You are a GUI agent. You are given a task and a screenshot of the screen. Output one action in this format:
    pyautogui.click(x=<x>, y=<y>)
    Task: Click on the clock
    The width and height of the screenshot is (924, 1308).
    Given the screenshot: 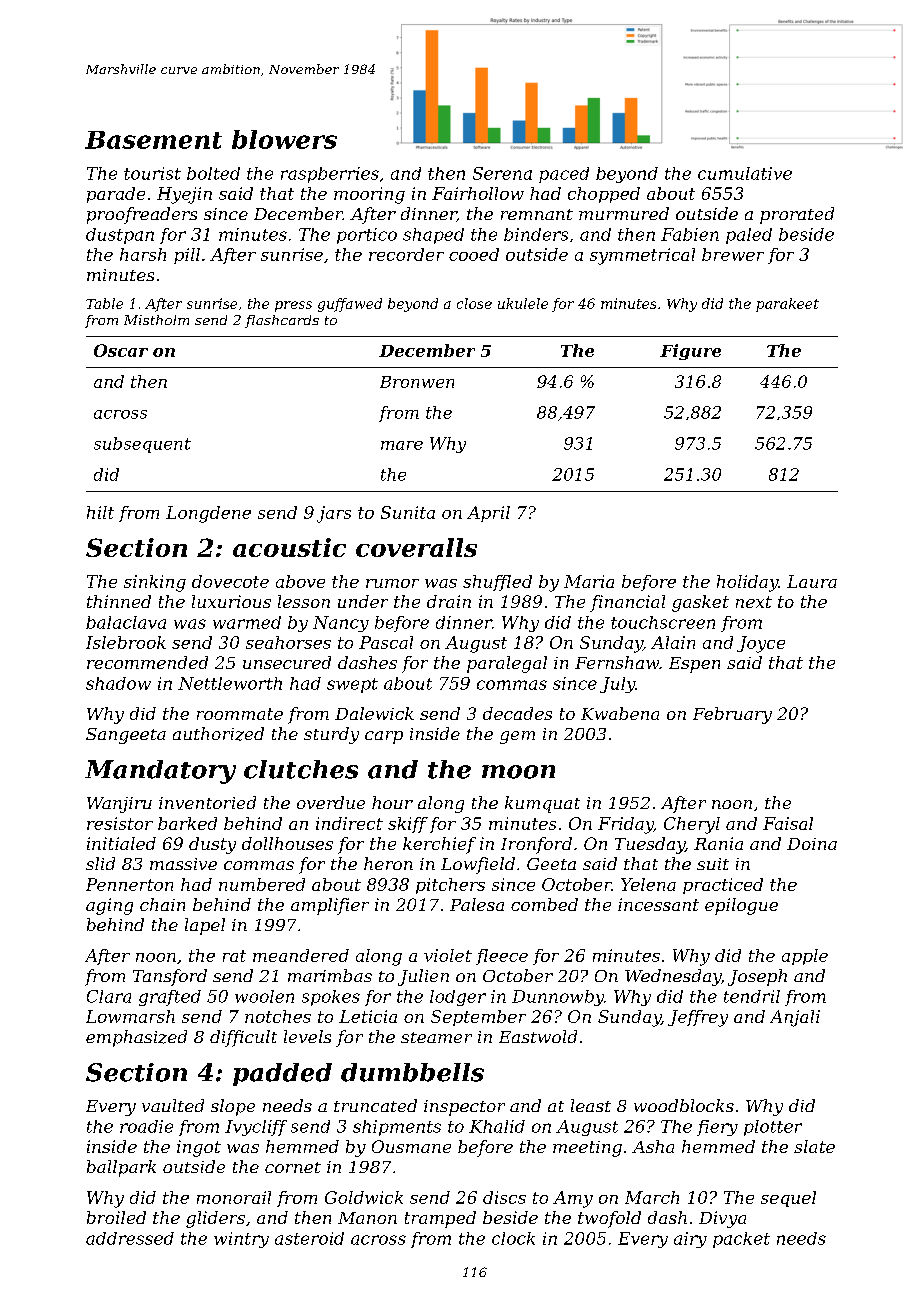 What is the action you would take?
    pyautogui.click(x=513, y=1238)
